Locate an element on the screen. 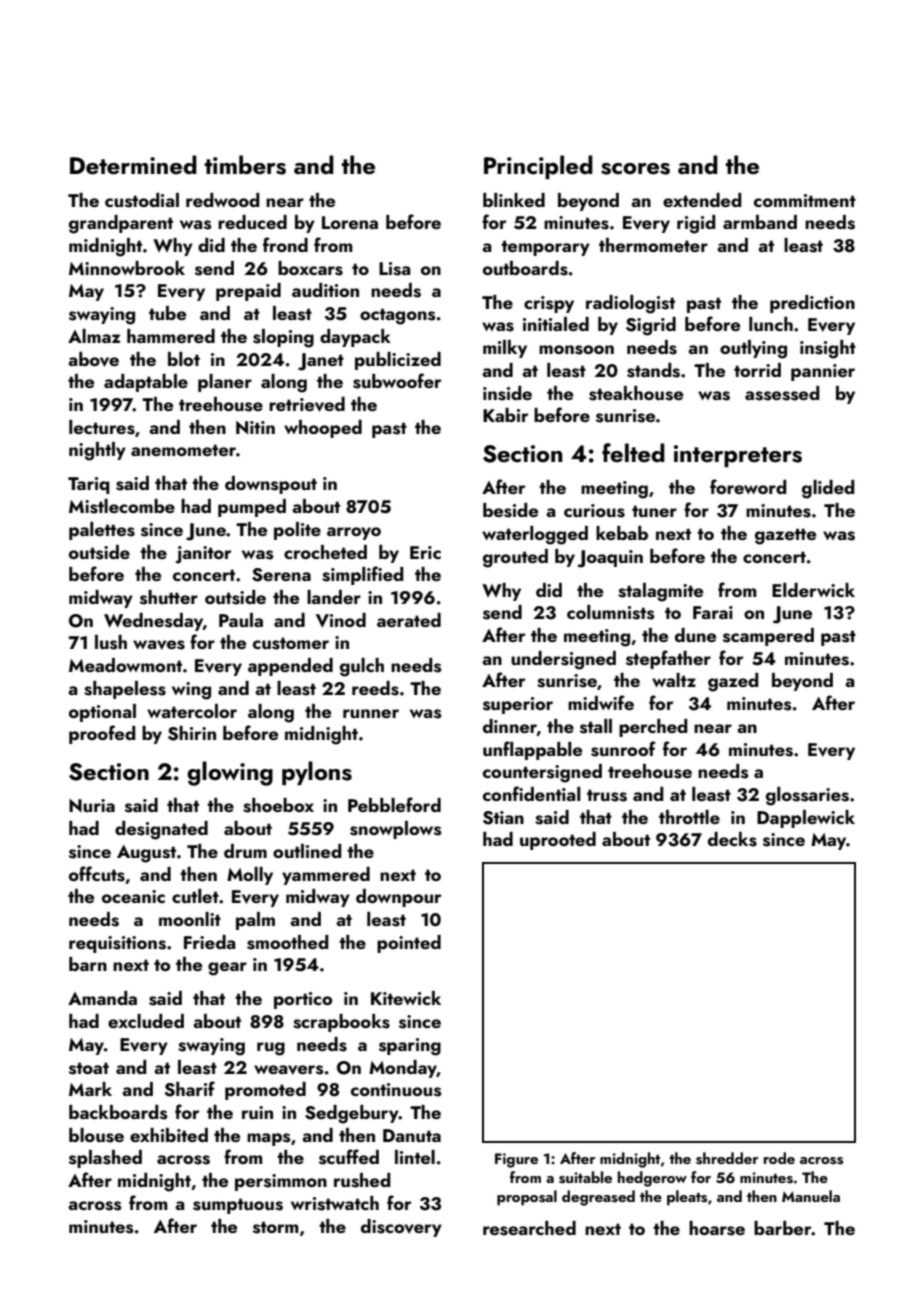 The width and height of the screenshot is (924, 1311). Danuta is located at coordinates (412, 1135).
